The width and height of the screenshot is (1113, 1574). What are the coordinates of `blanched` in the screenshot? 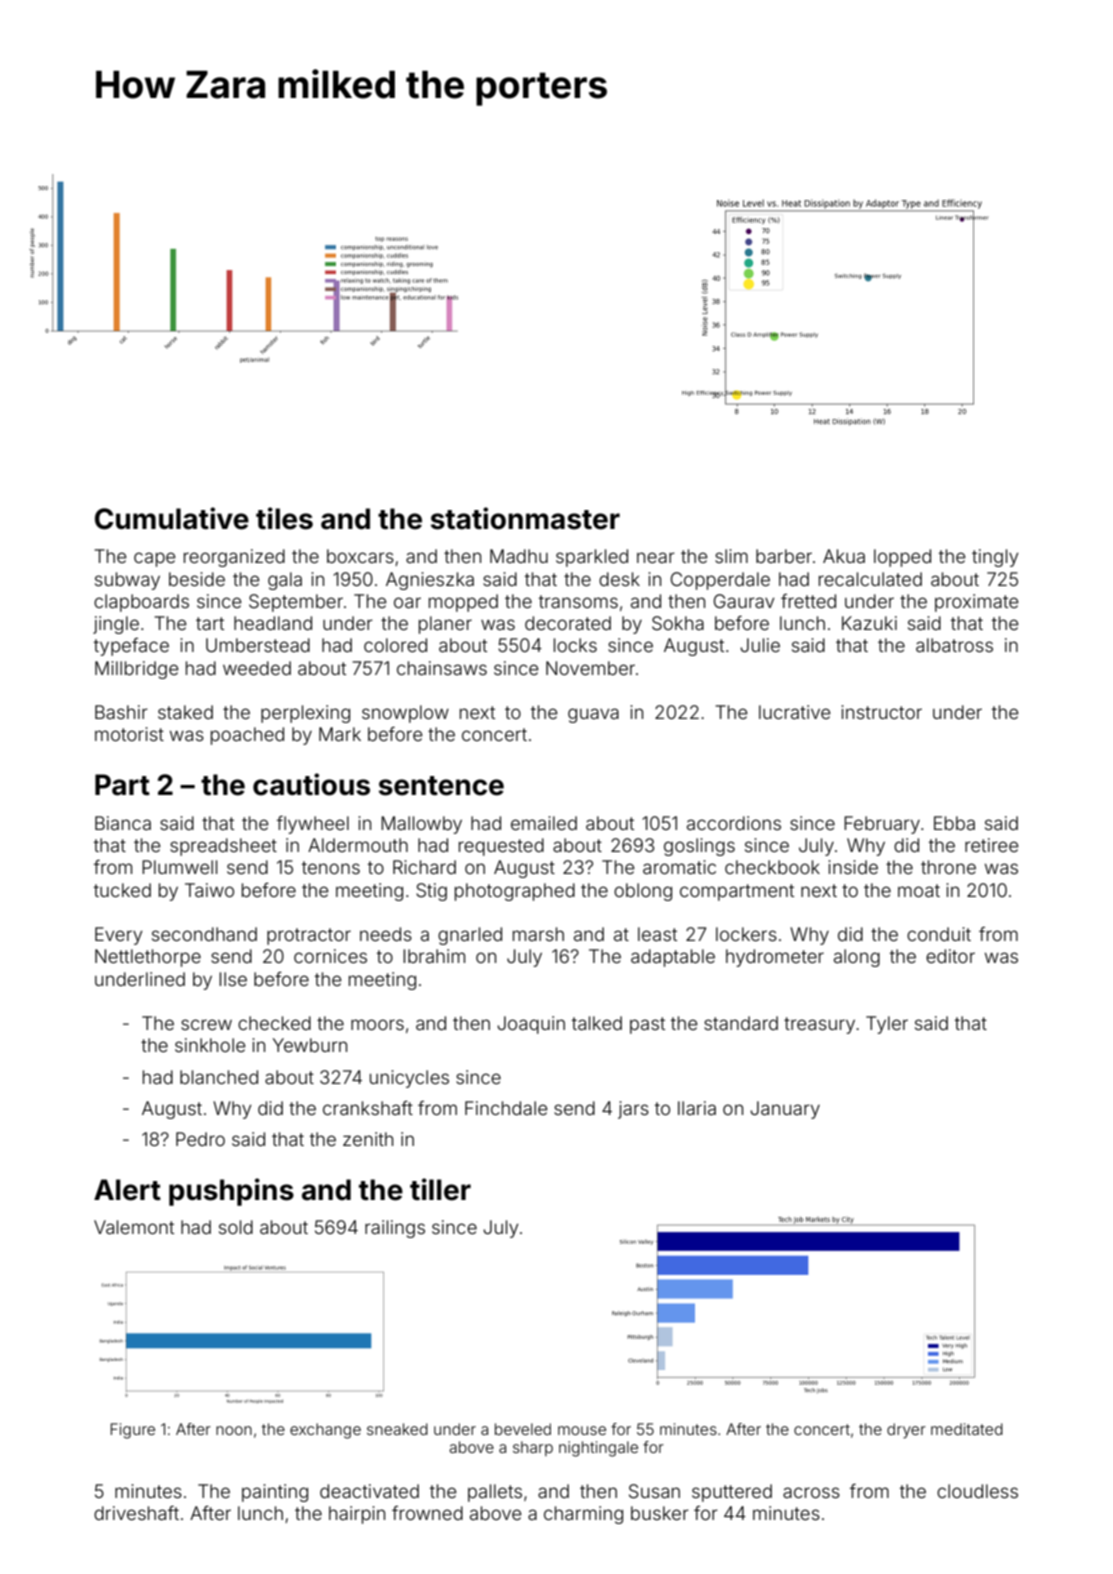 It's located at (219, 1077).
